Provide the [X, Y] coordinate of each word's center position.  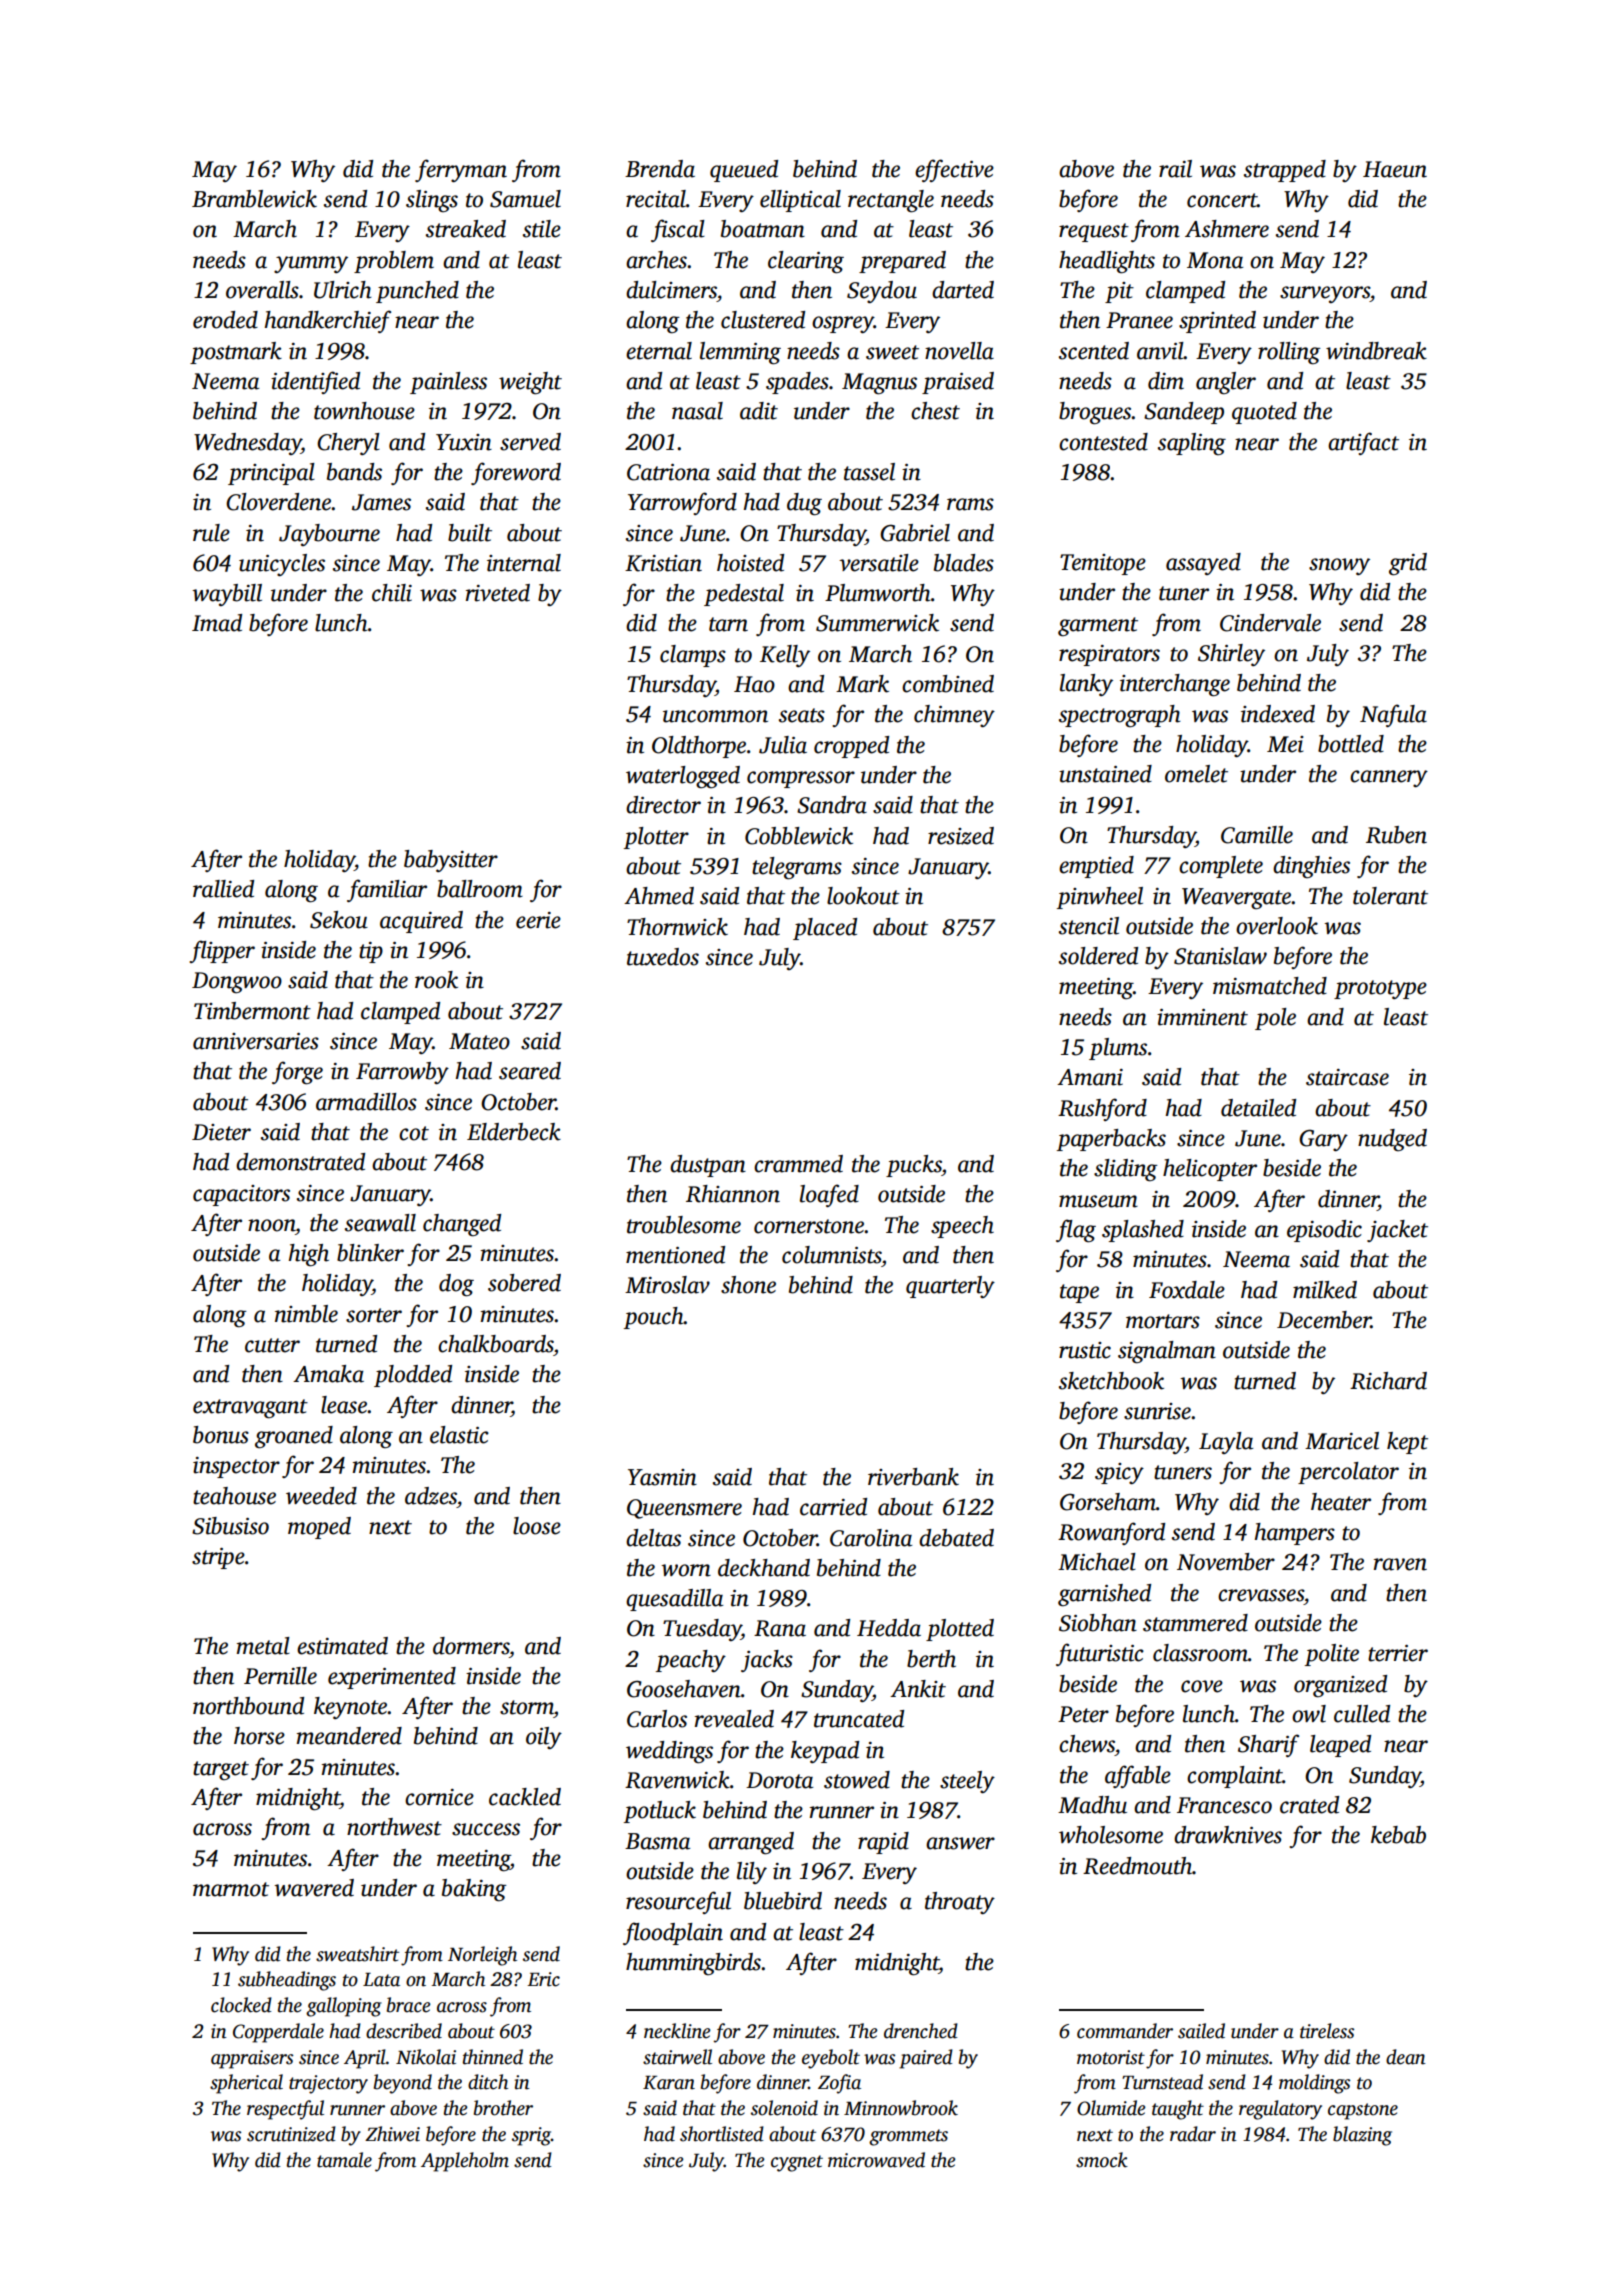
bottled [1351, 744]
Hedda [889, 1628]
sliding [1126, 1170]
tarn [728, 624]
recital [656, 199]
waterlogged [683, 777]
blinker [370, 1253]
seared [530, 1071]
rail [1175, 169]
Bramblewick [254, 199]
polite [1332, 1655]
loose [537, 1526]
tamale [344, 2160]
